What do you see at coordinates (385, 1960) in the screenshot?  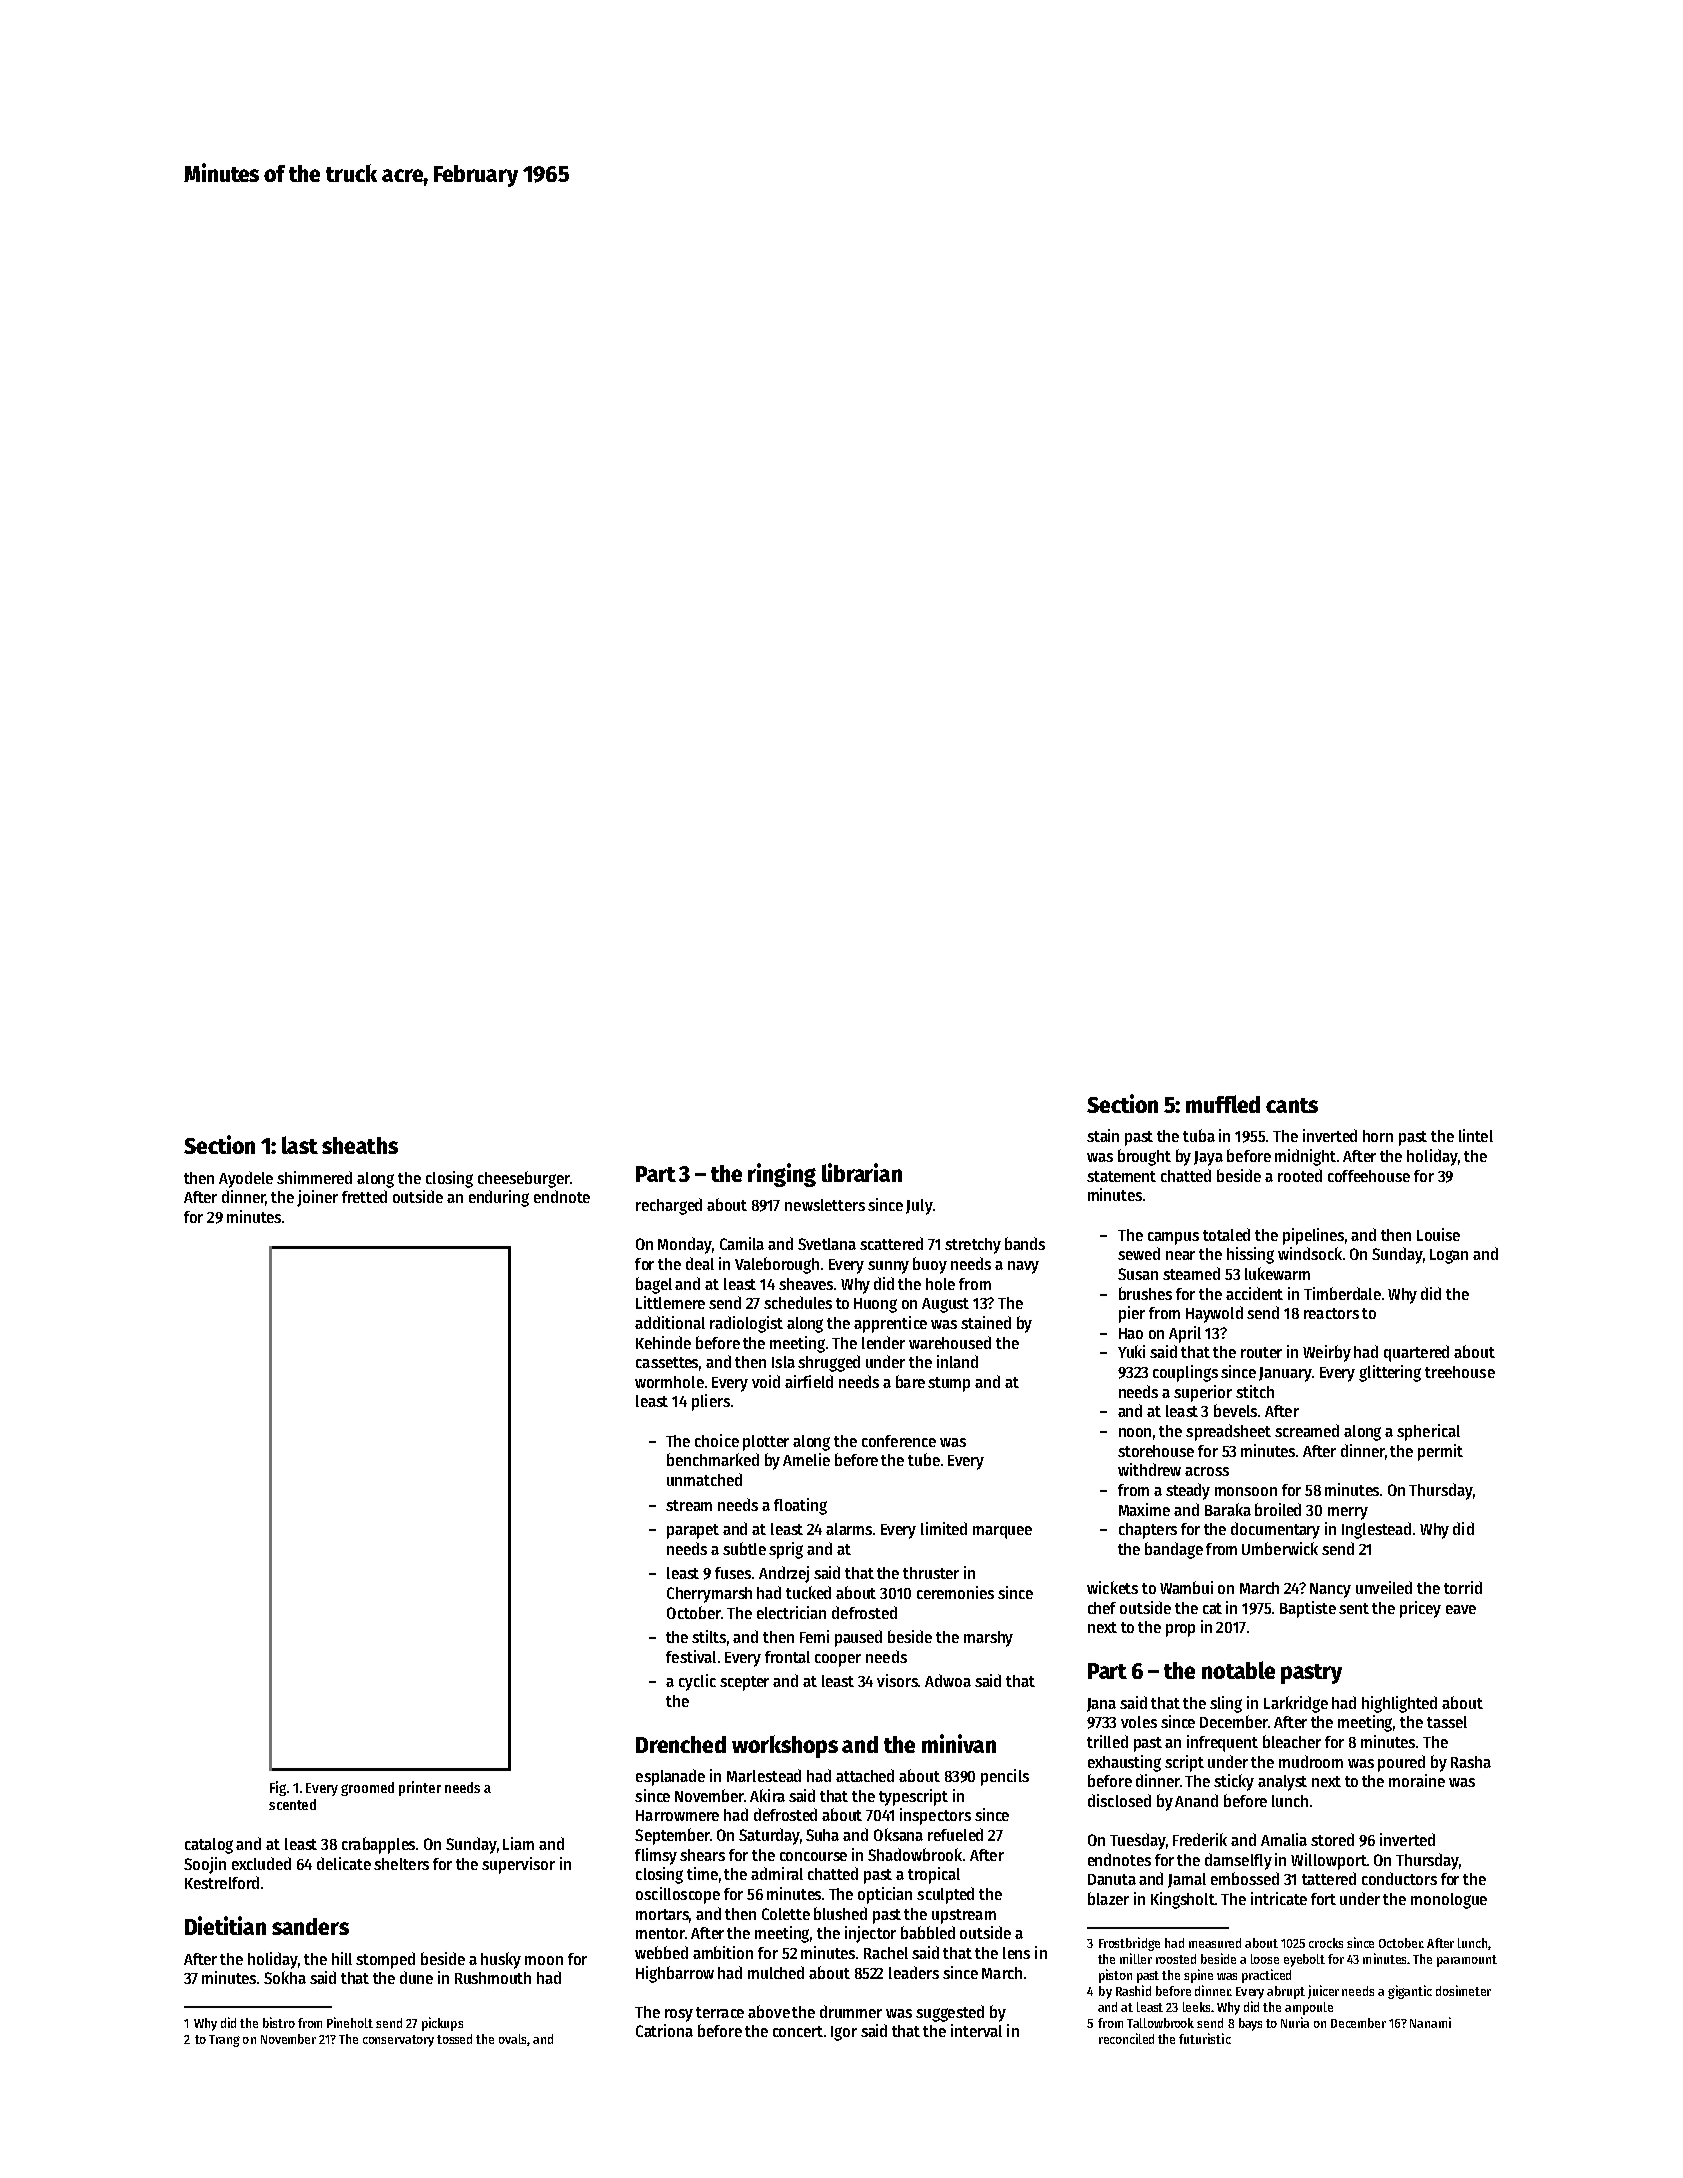 I see `stomped` at bounding box center [385, 1960].
